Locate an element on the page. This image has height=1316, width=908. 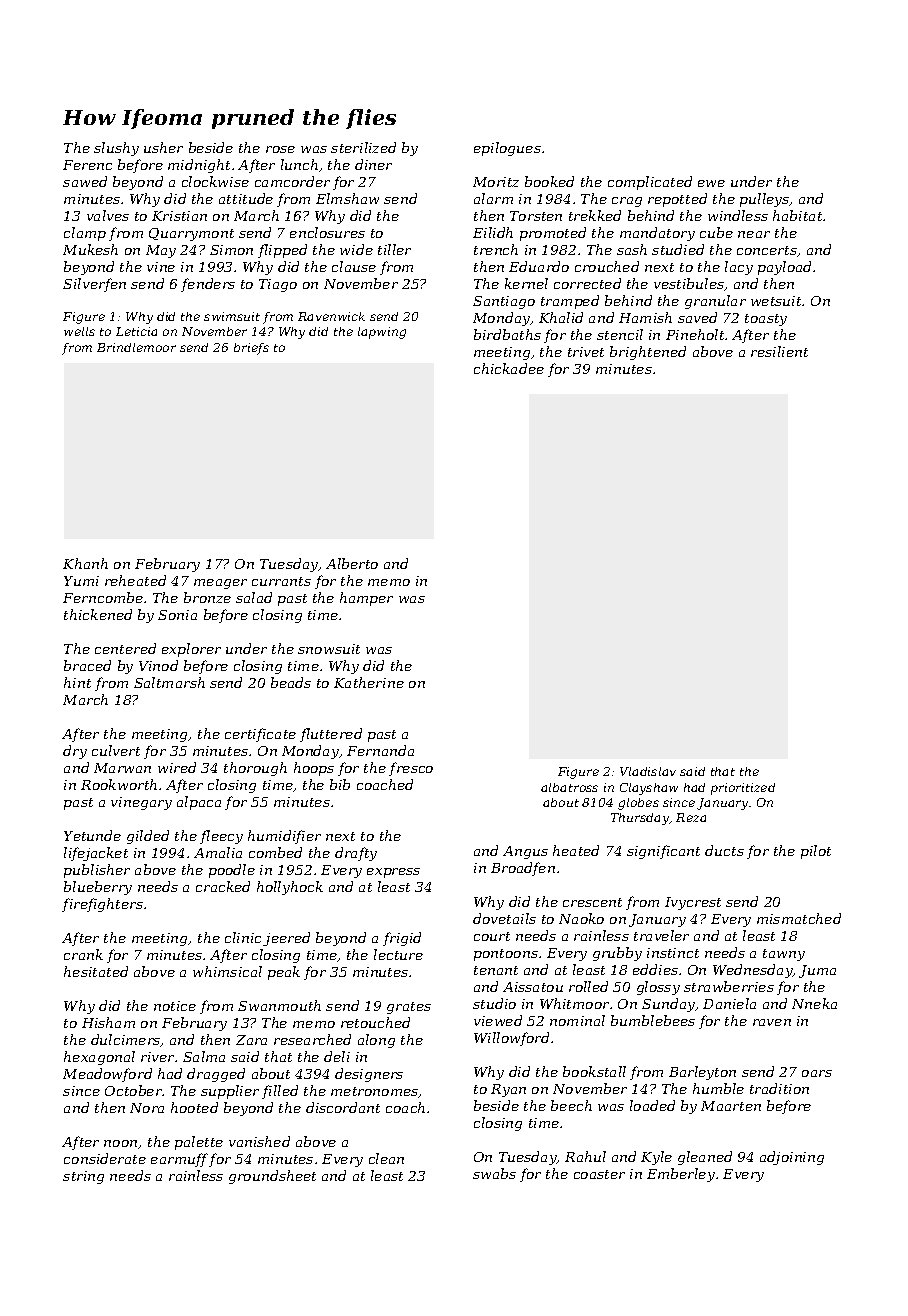
prioritized is located at coordinates (743, 789).
